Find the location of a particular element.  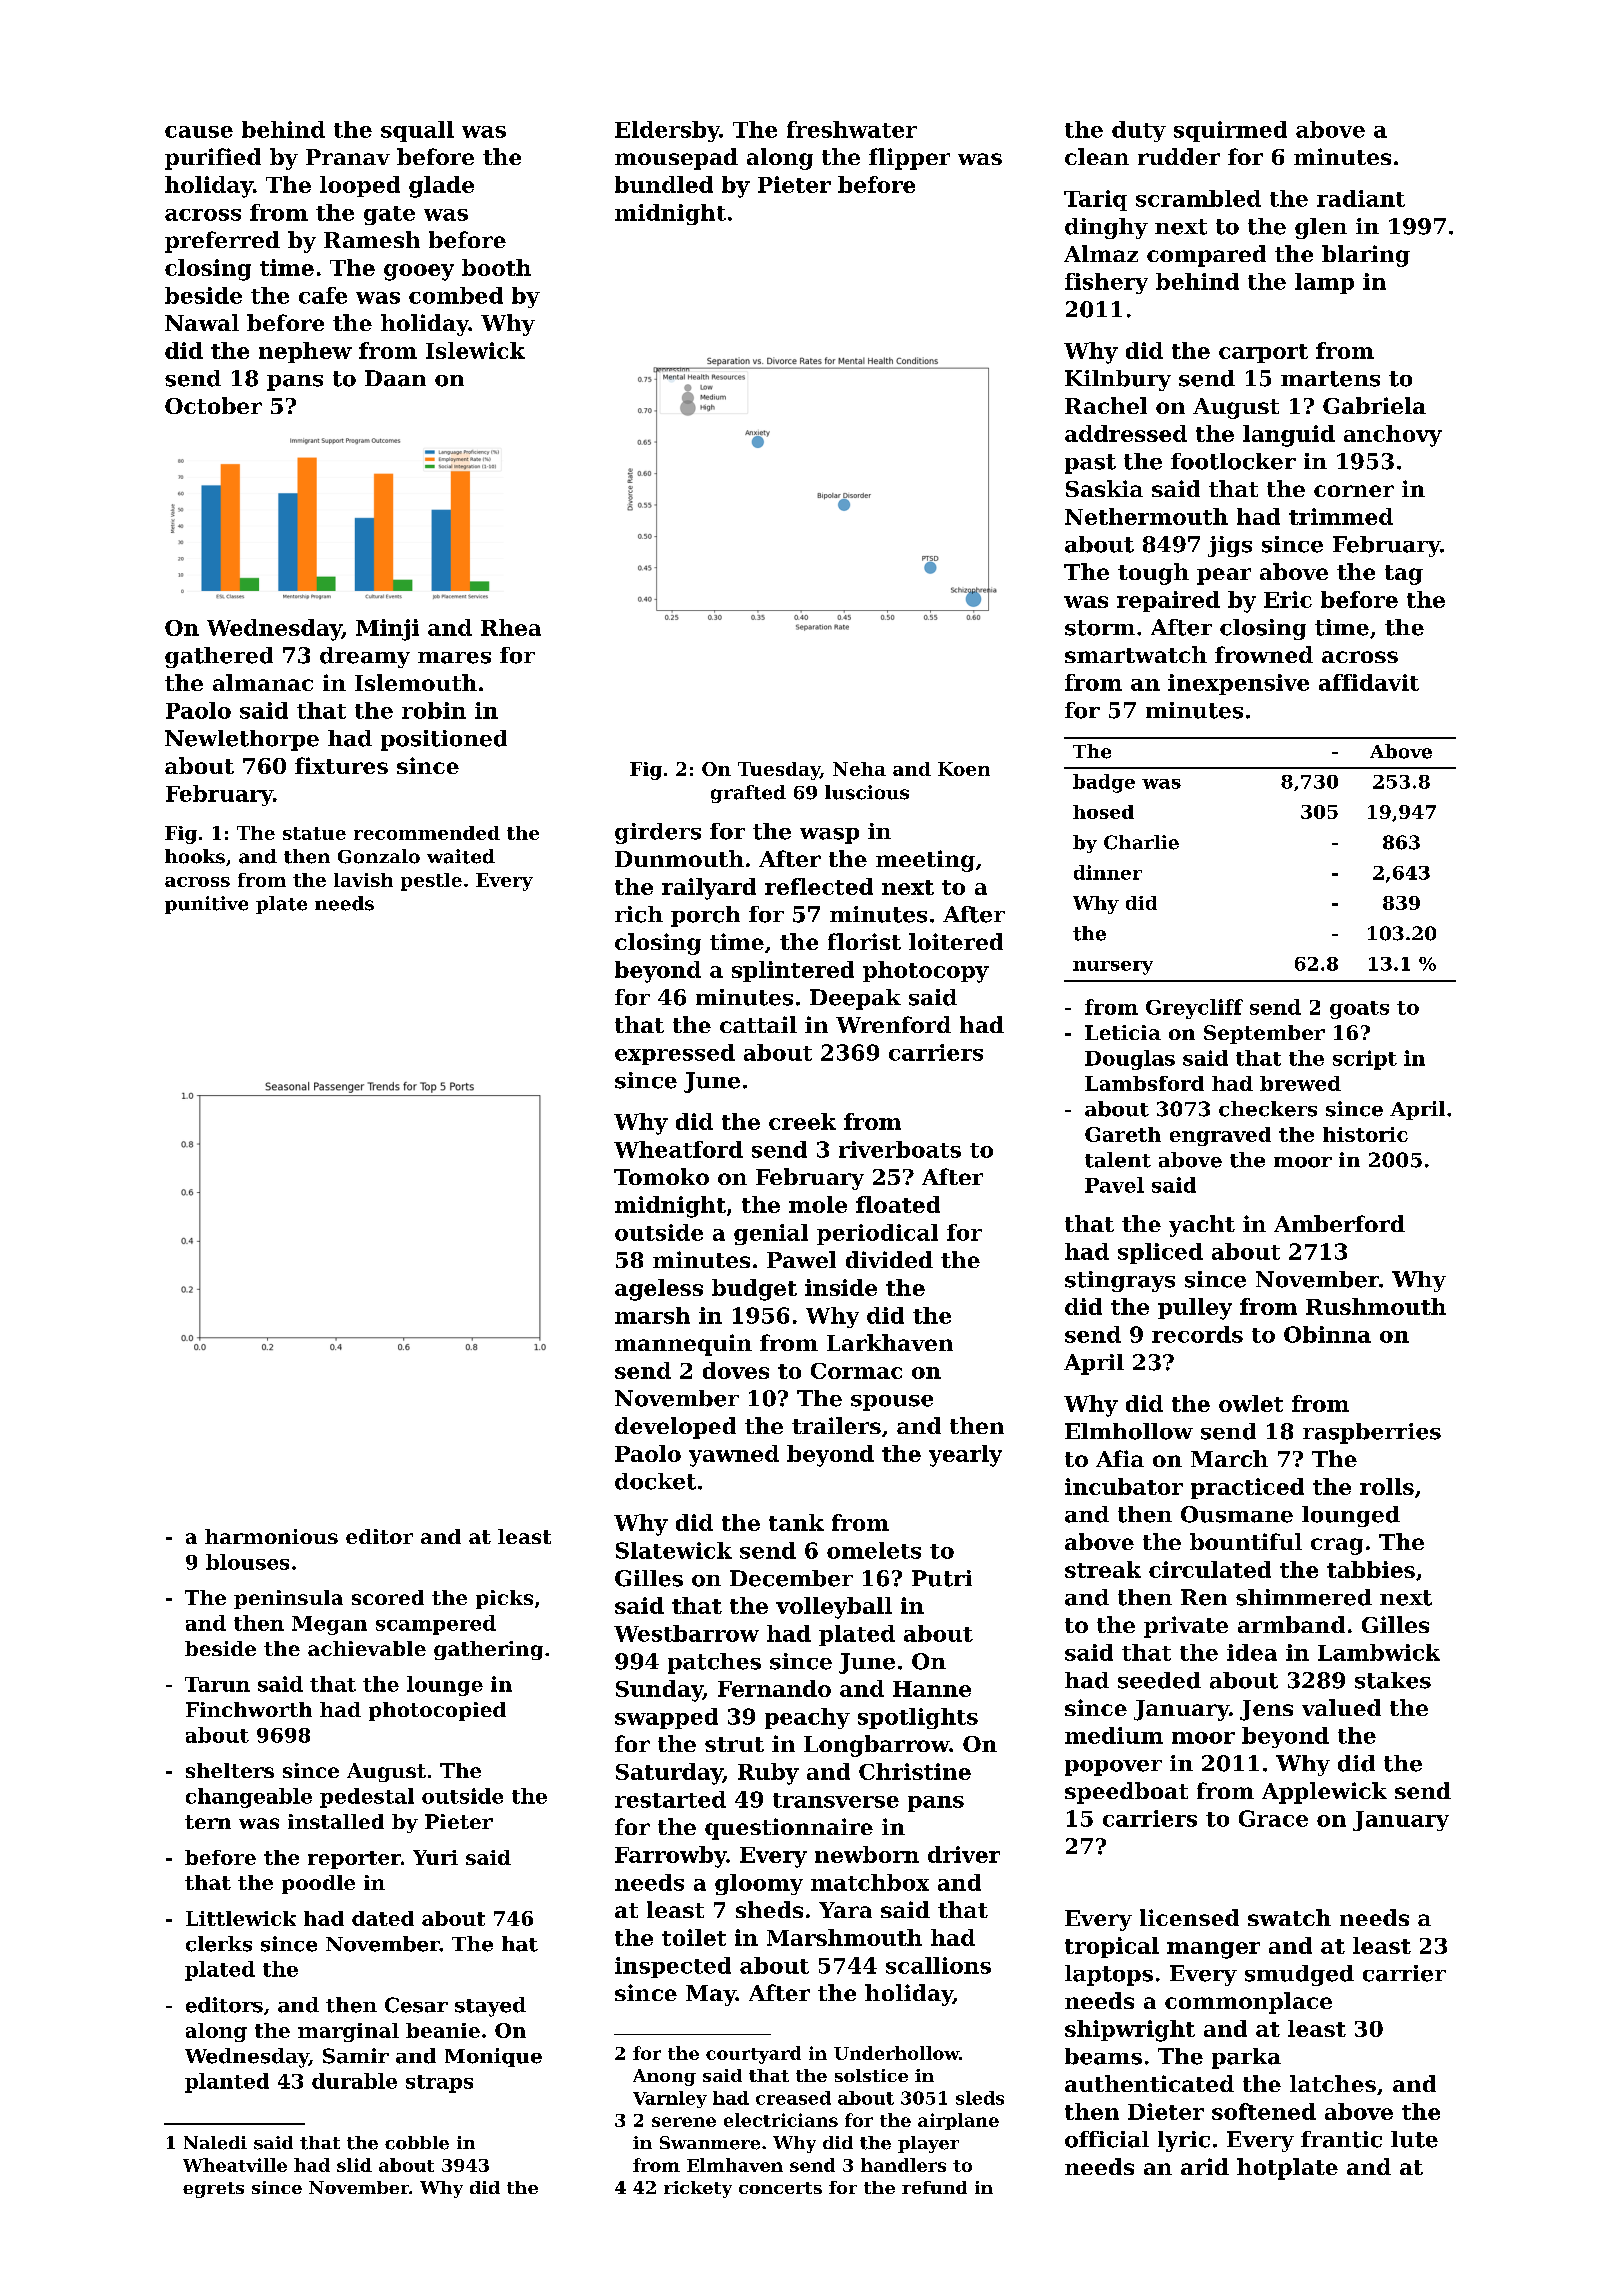

ageless is located at coordinates (659, 1290).
